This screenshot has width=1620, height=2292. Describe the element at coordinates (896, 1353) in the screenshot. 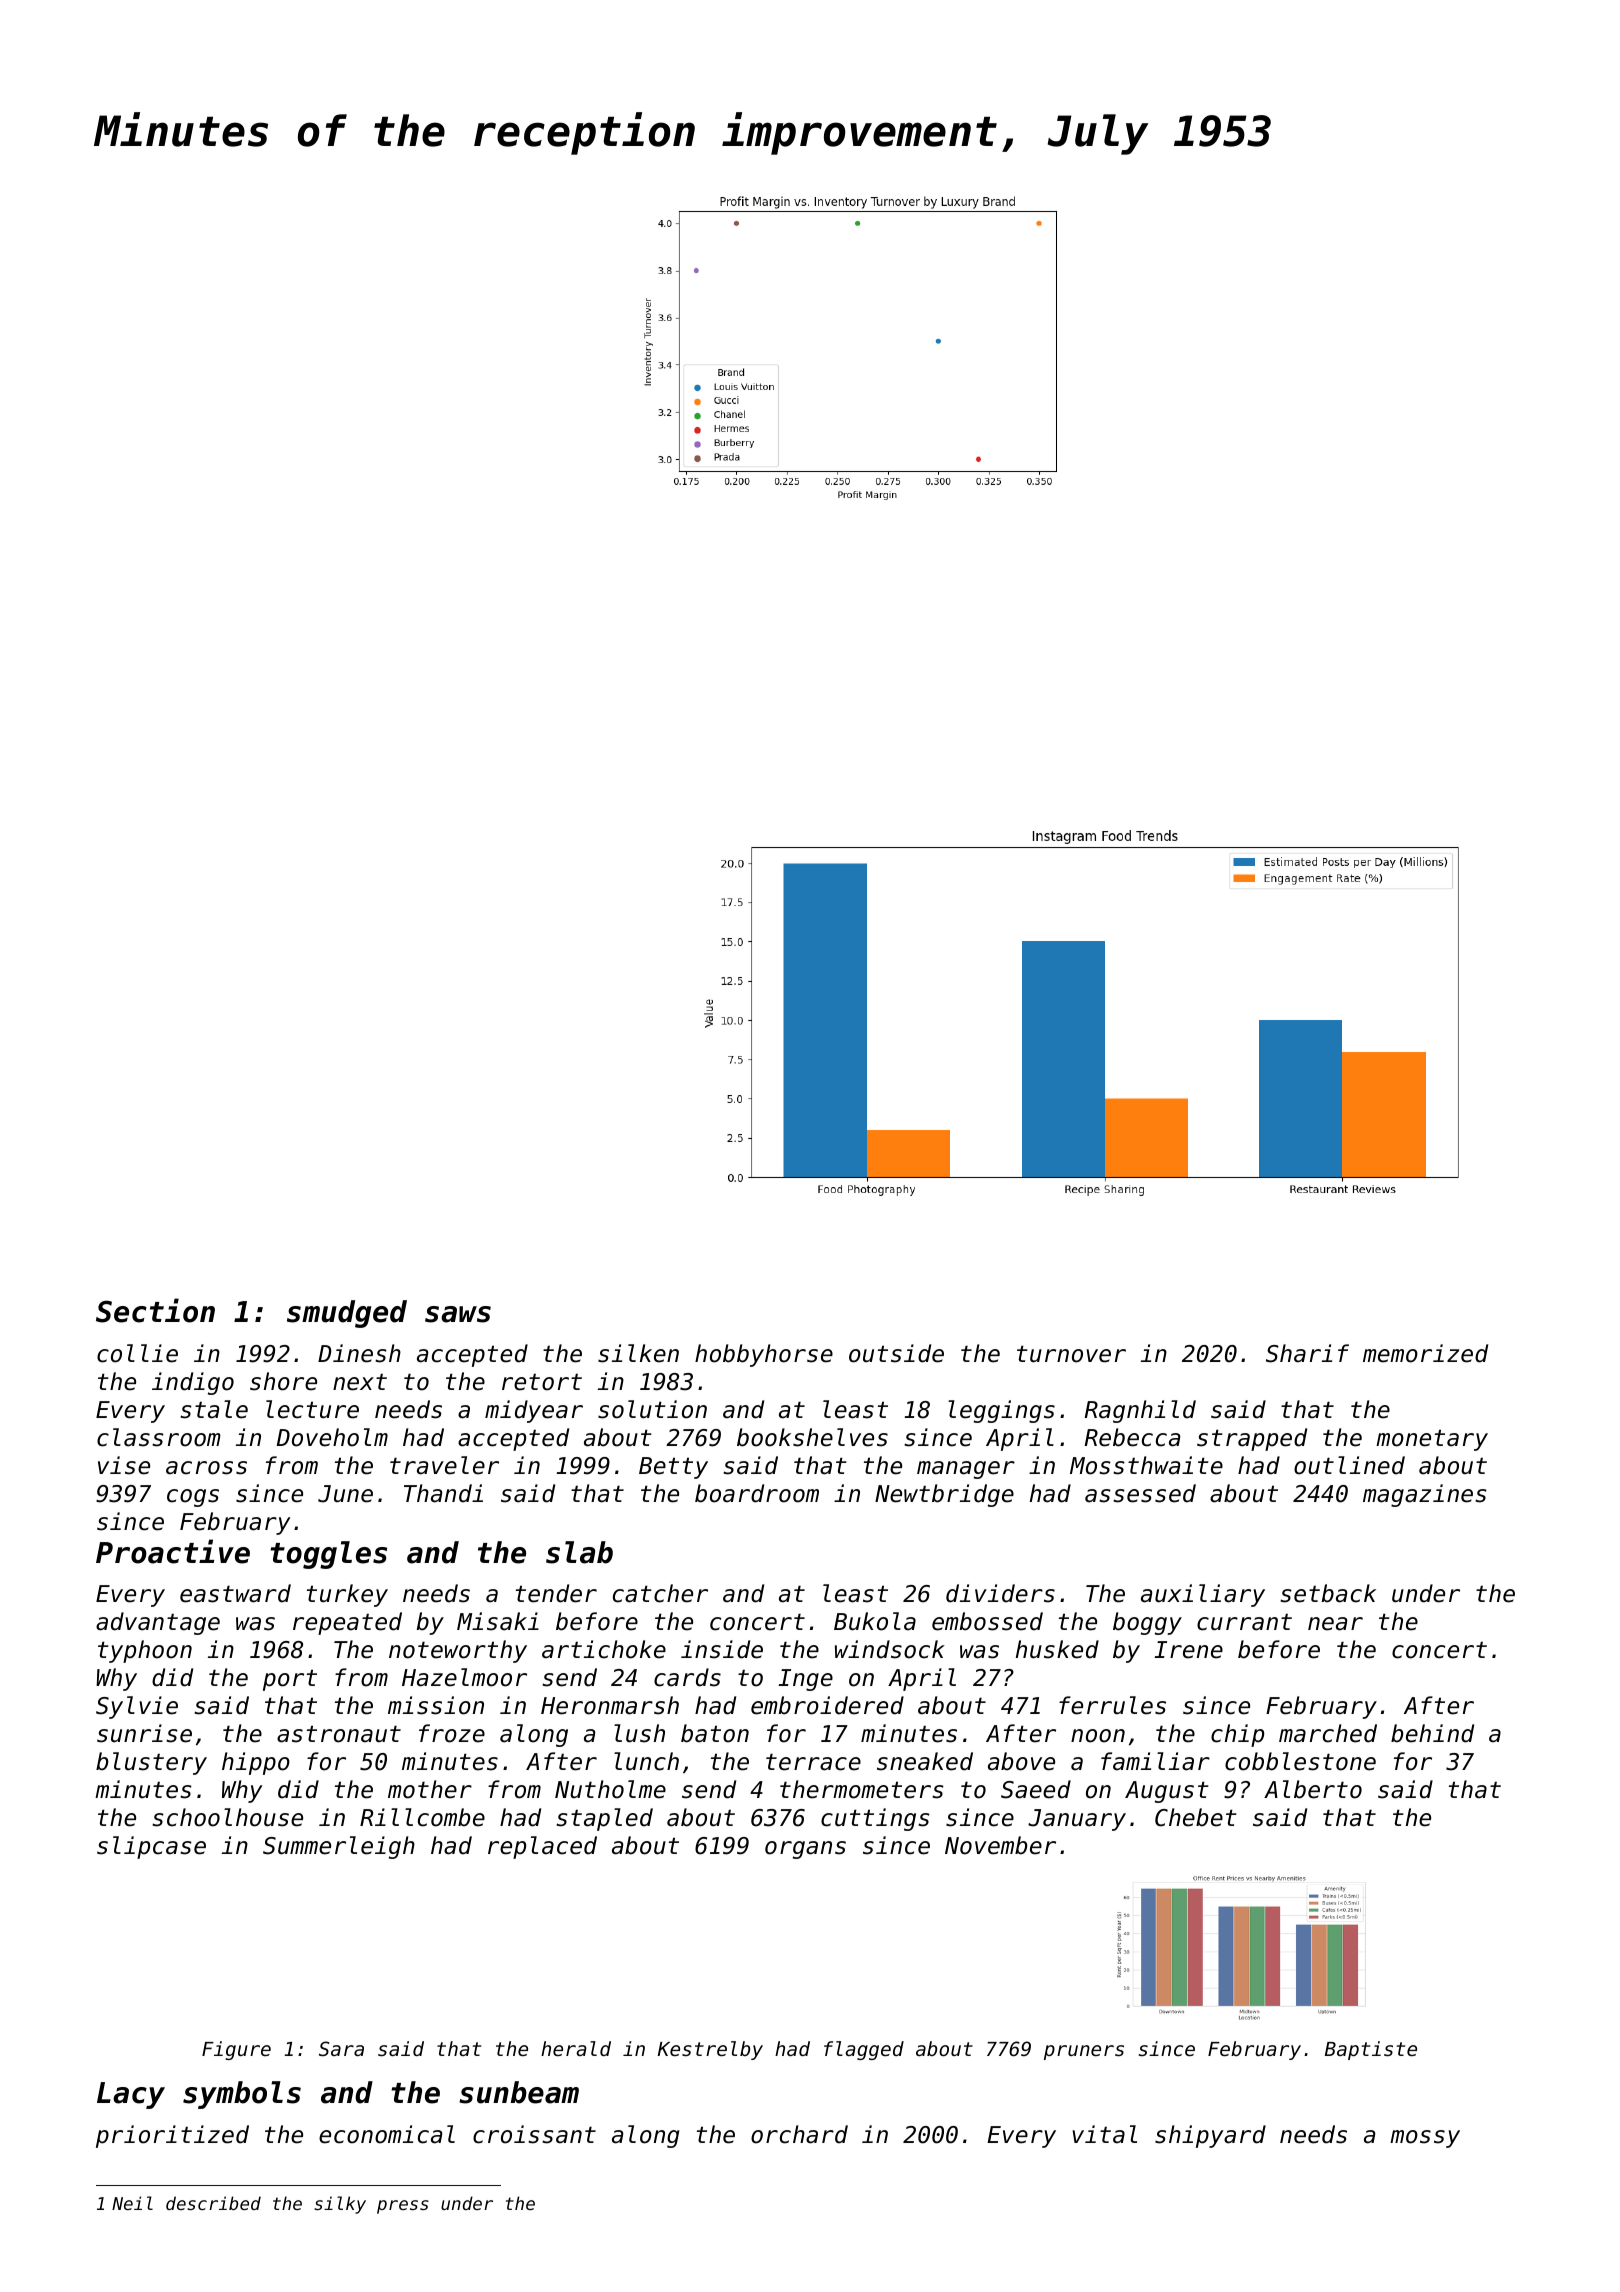

I see `outside` at that location.
